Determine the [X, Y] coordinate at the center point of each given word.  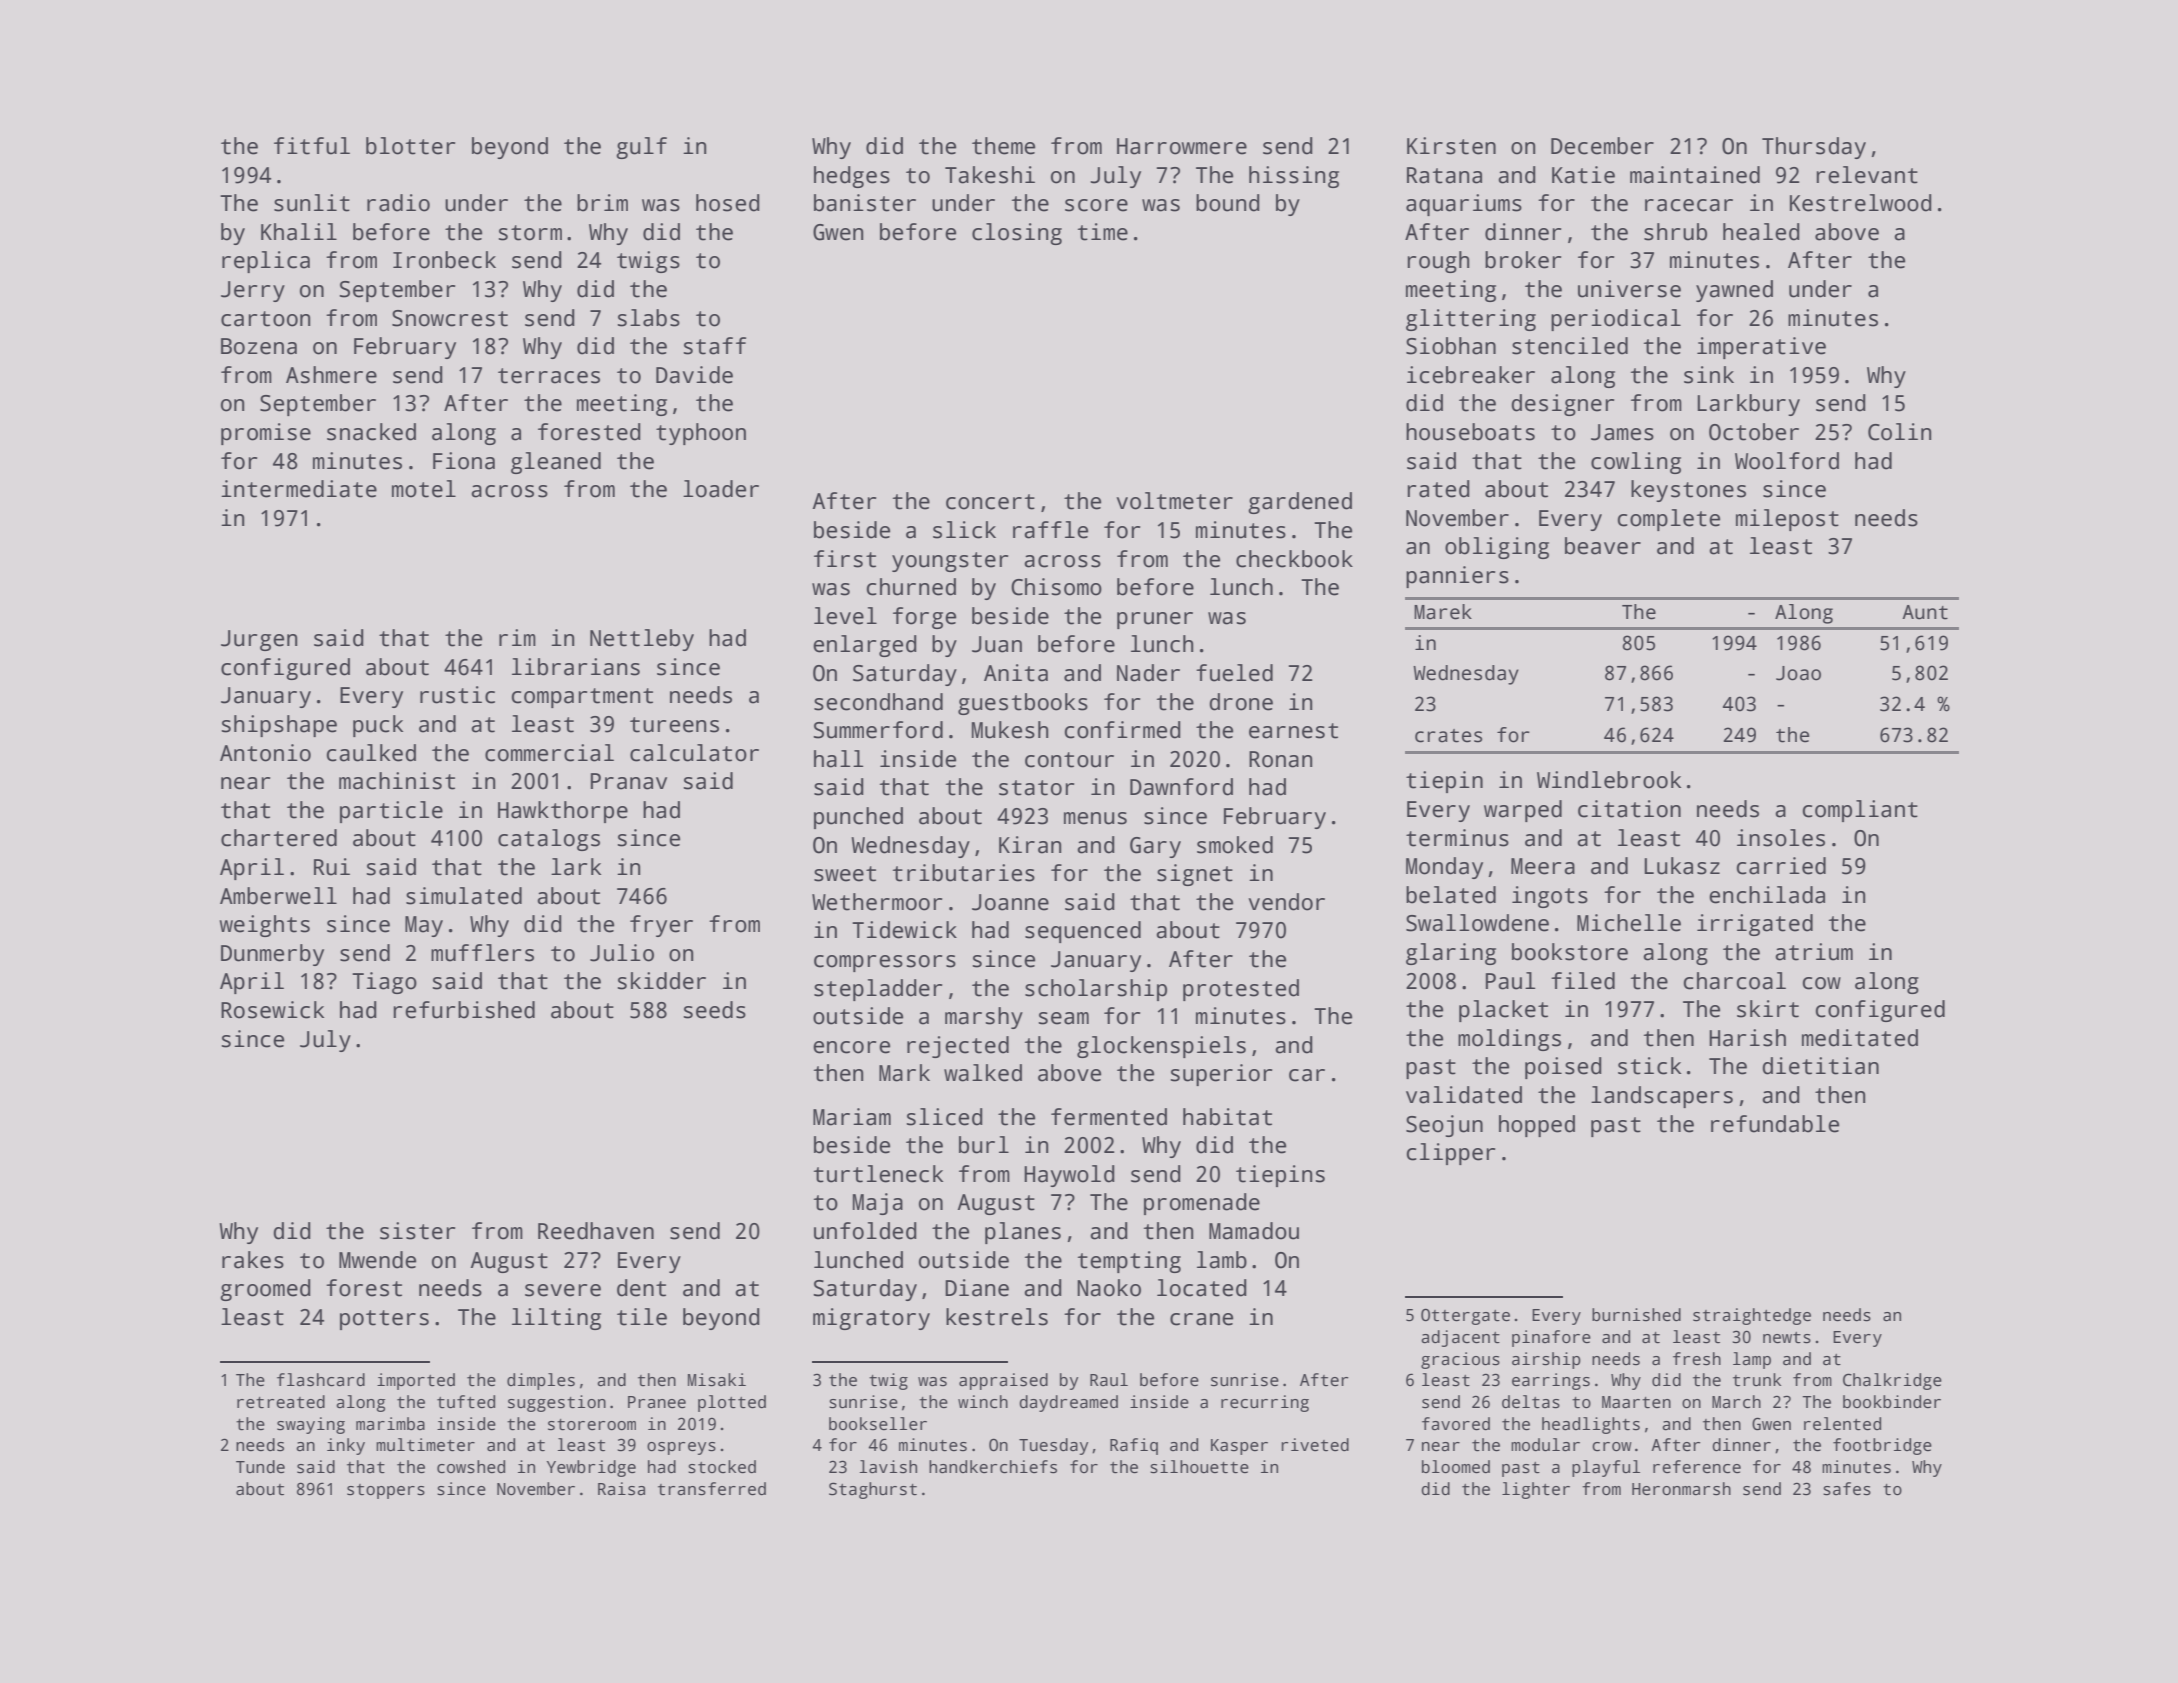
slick [964, 530]
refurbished [464, 1010]
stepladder [878, 990]
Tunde [260, 1467]
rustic [457, 695]
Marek [1443, 612]
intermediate [299, 489]
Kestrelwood [1861, 203]
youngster [950, 562]
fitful [312, 146]
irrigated [1755, 925]
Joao [1798, 673]
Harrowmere [1182, 146]
